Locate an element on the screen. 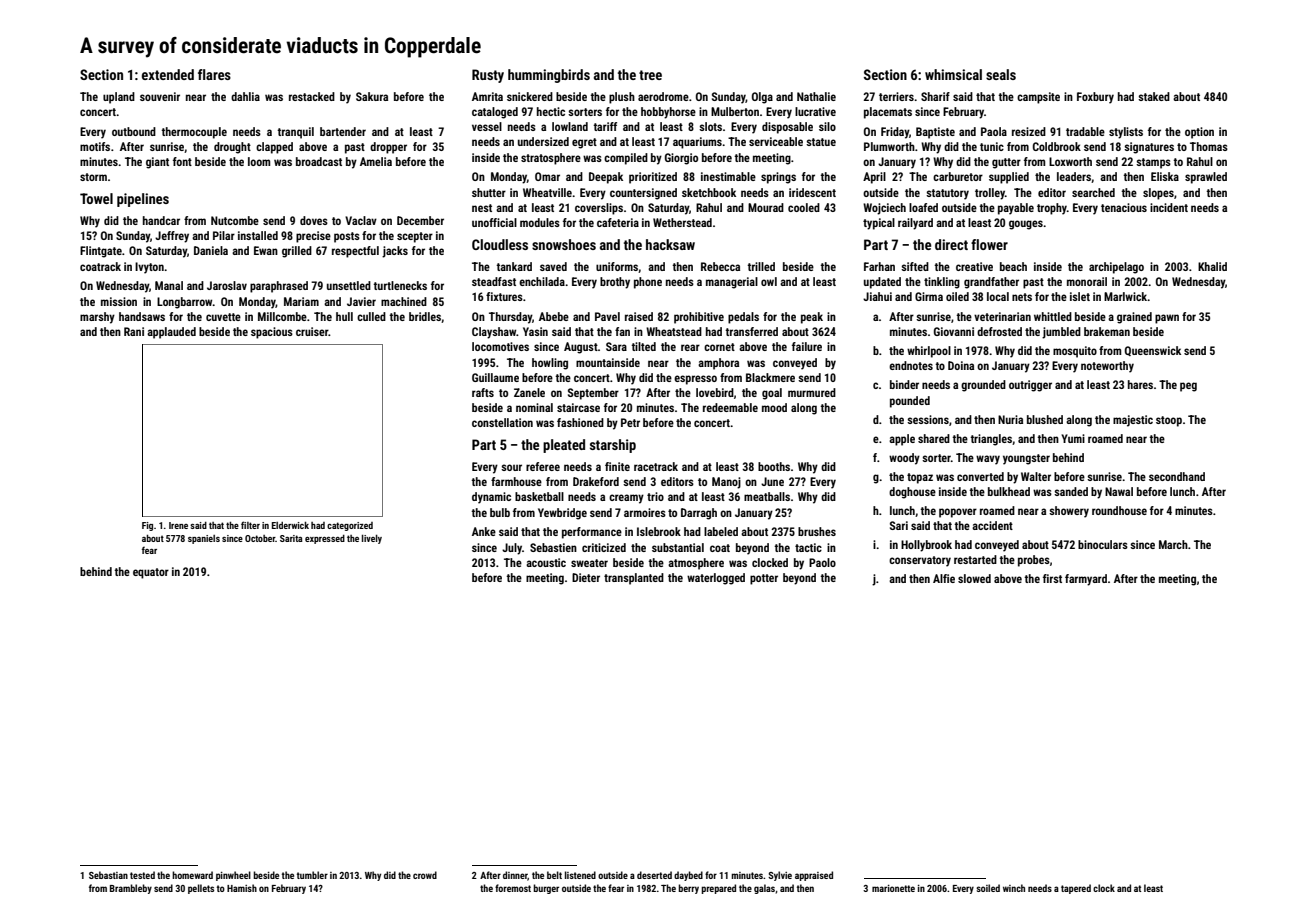 Image resolution: width=1308 pixels, height=924 pixels. tree is located at coordinates (650, 75).
